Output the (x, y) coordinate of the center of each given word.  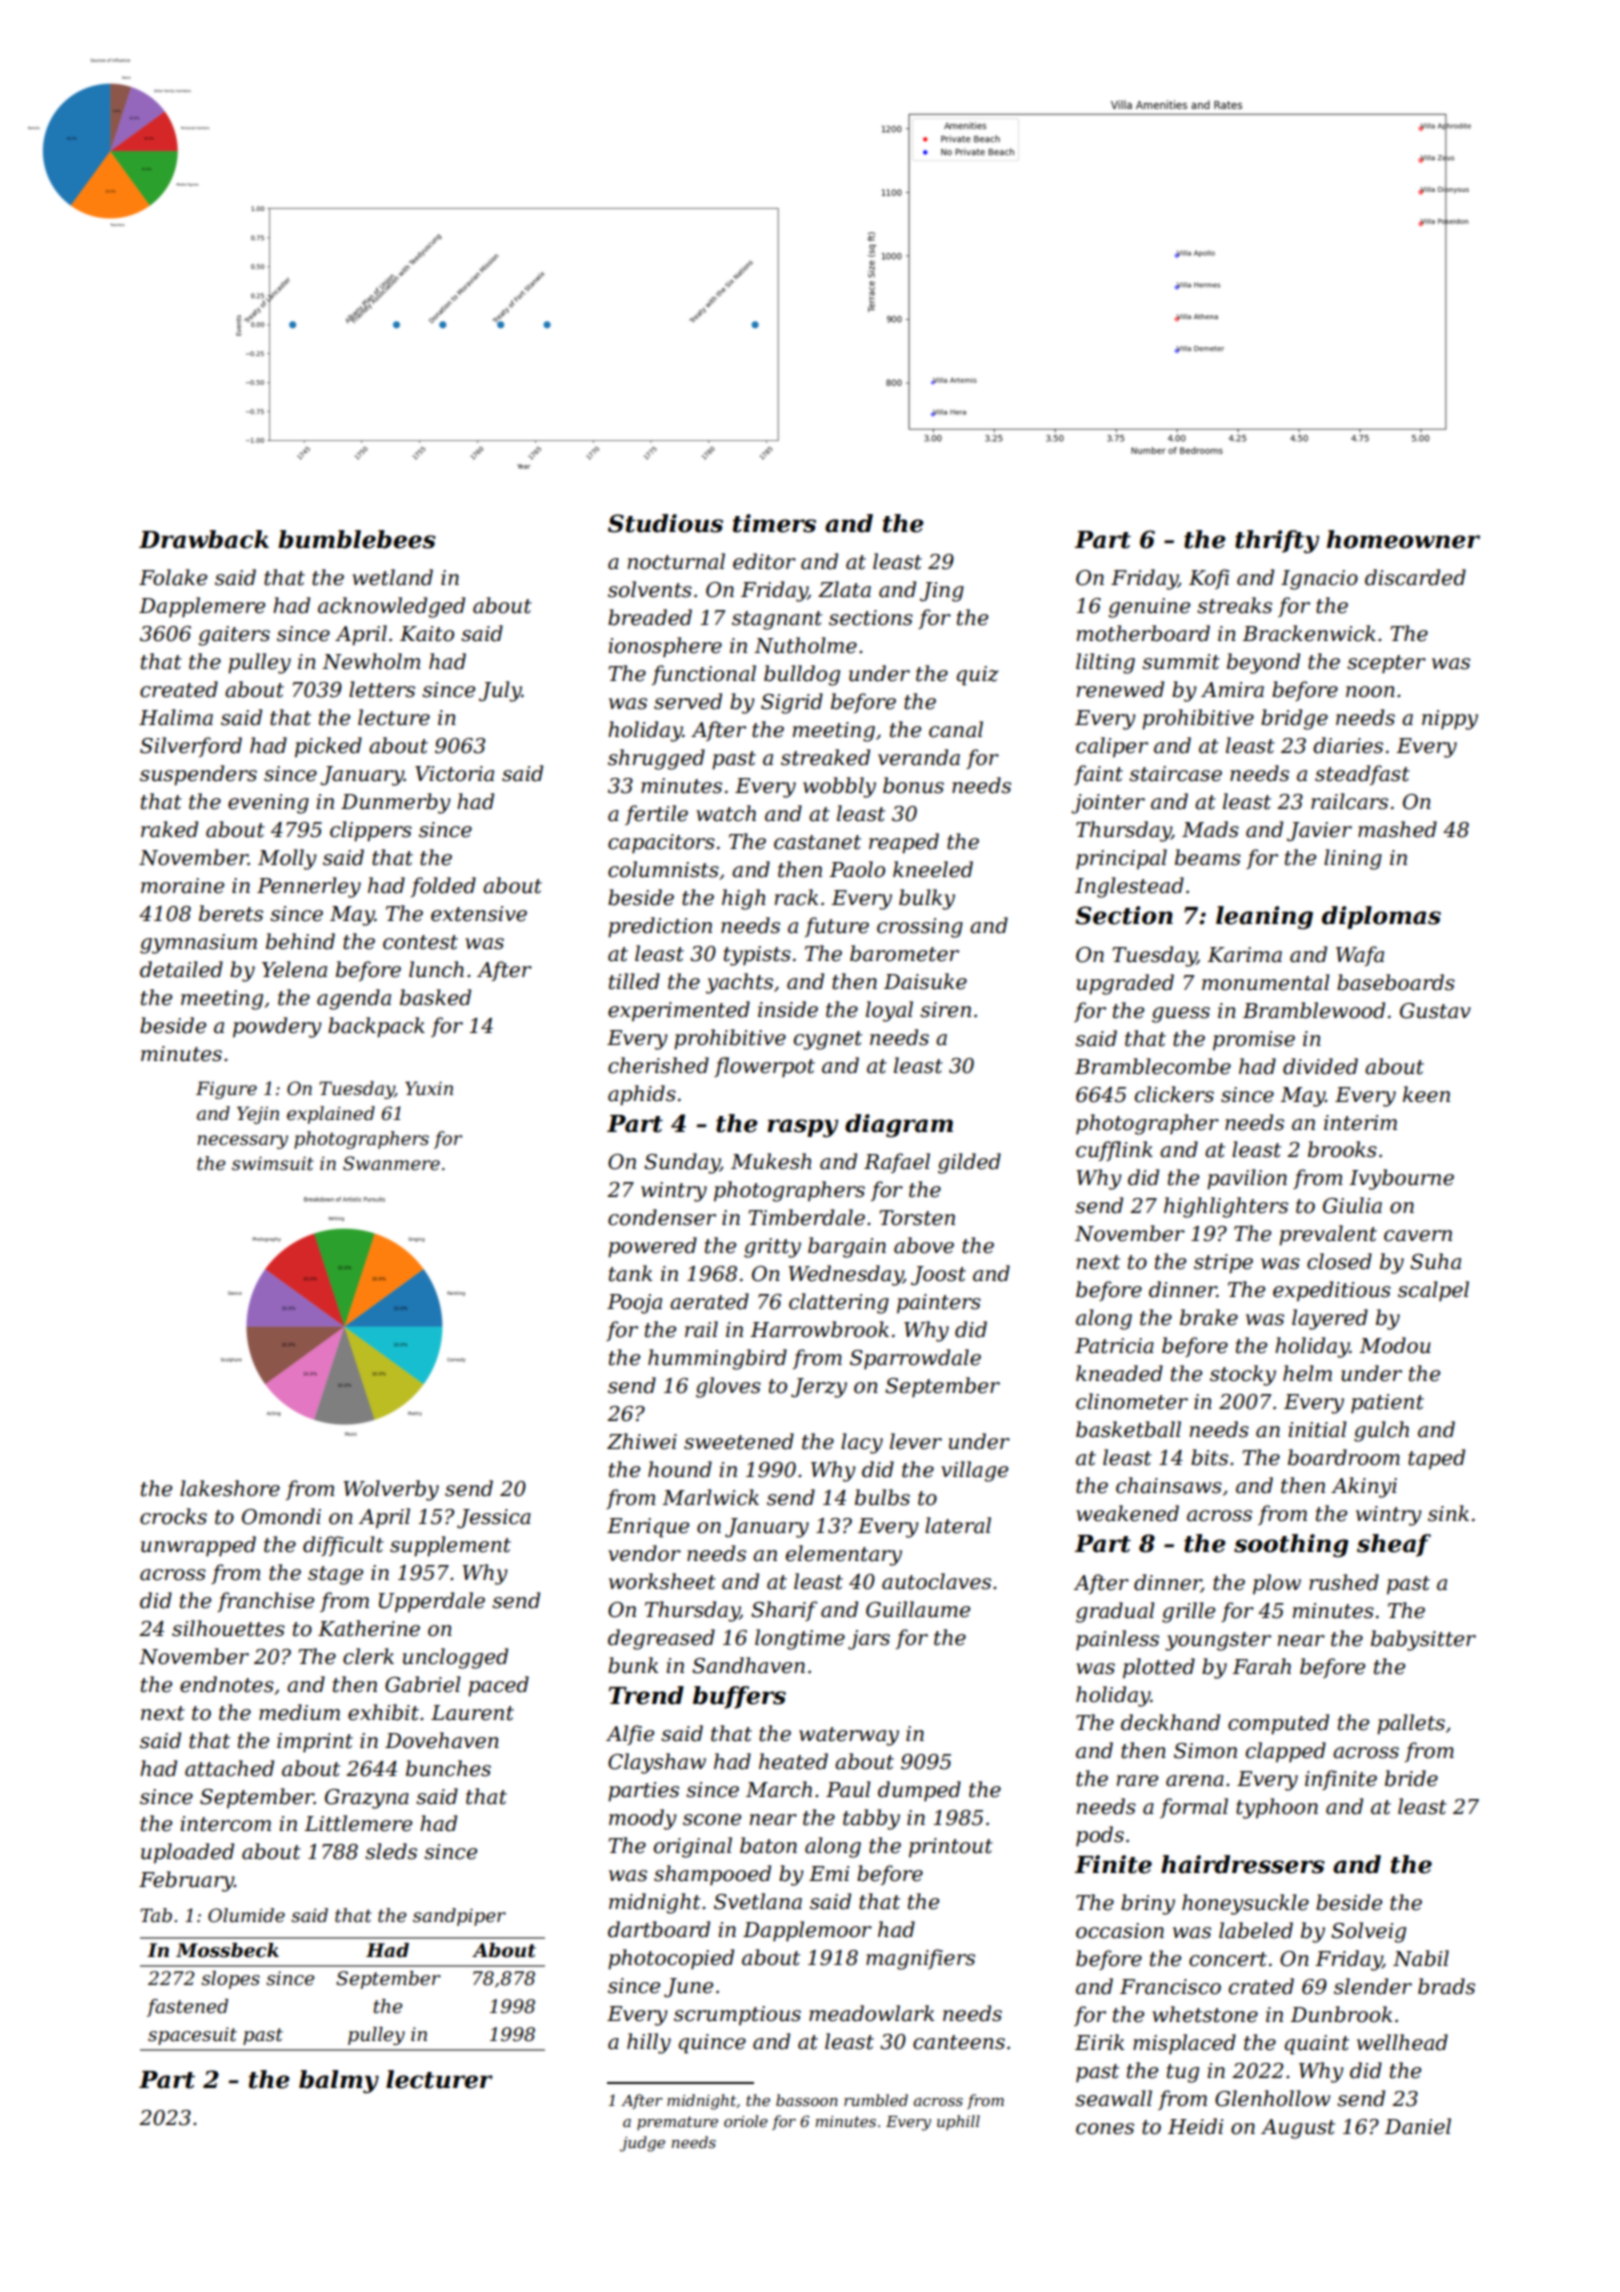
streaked (825, 757)
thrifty (1277, 541)
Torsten (917, 1218)
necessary (242, 1142)
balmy (339, 2081)
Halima (176, 717)
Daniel (1417, 2126)
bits (1209, 1457)
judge (642, 2144)
